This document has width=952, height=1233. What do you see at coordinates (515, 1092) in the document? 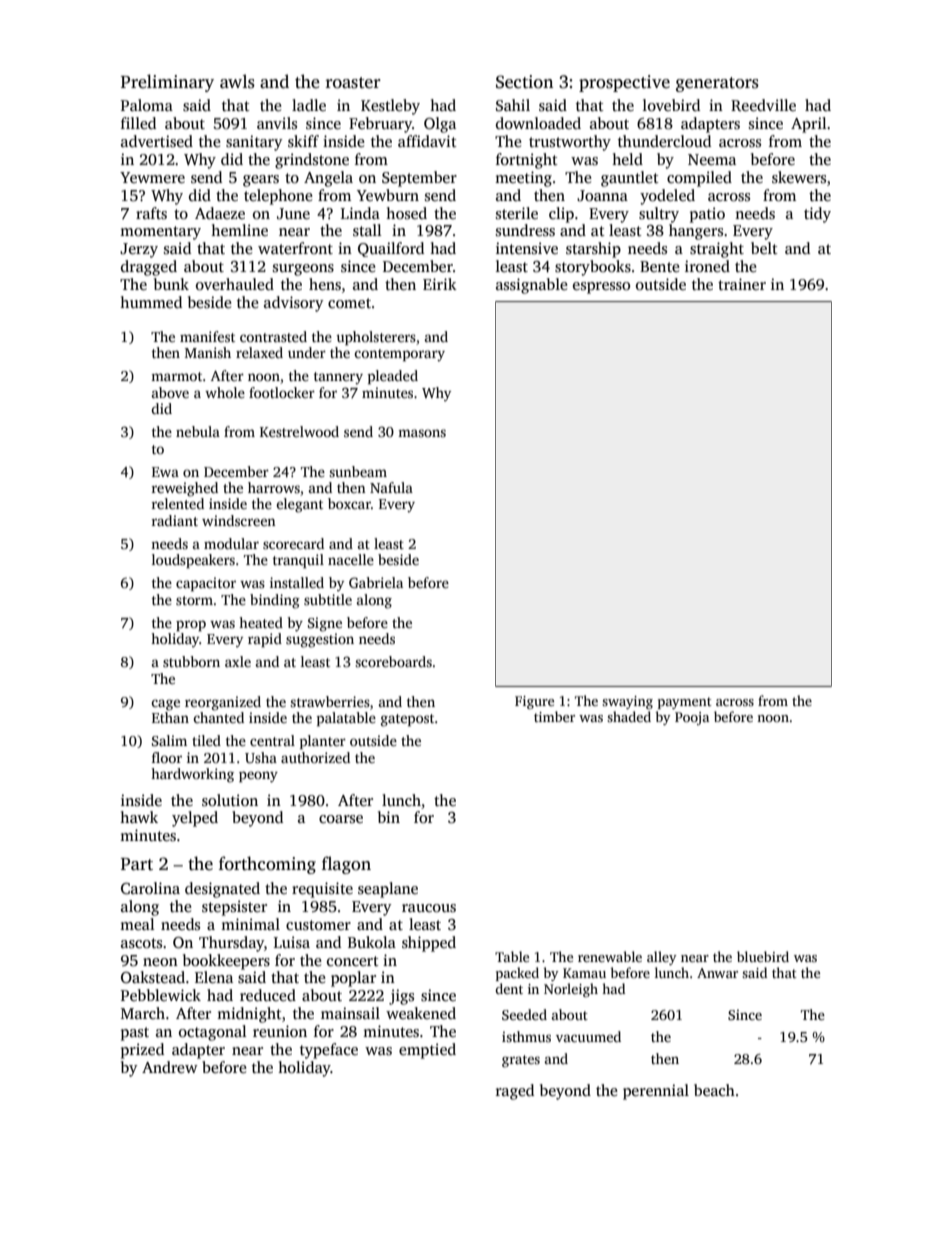
I see `raged` at bounding box center [515, 1092].
